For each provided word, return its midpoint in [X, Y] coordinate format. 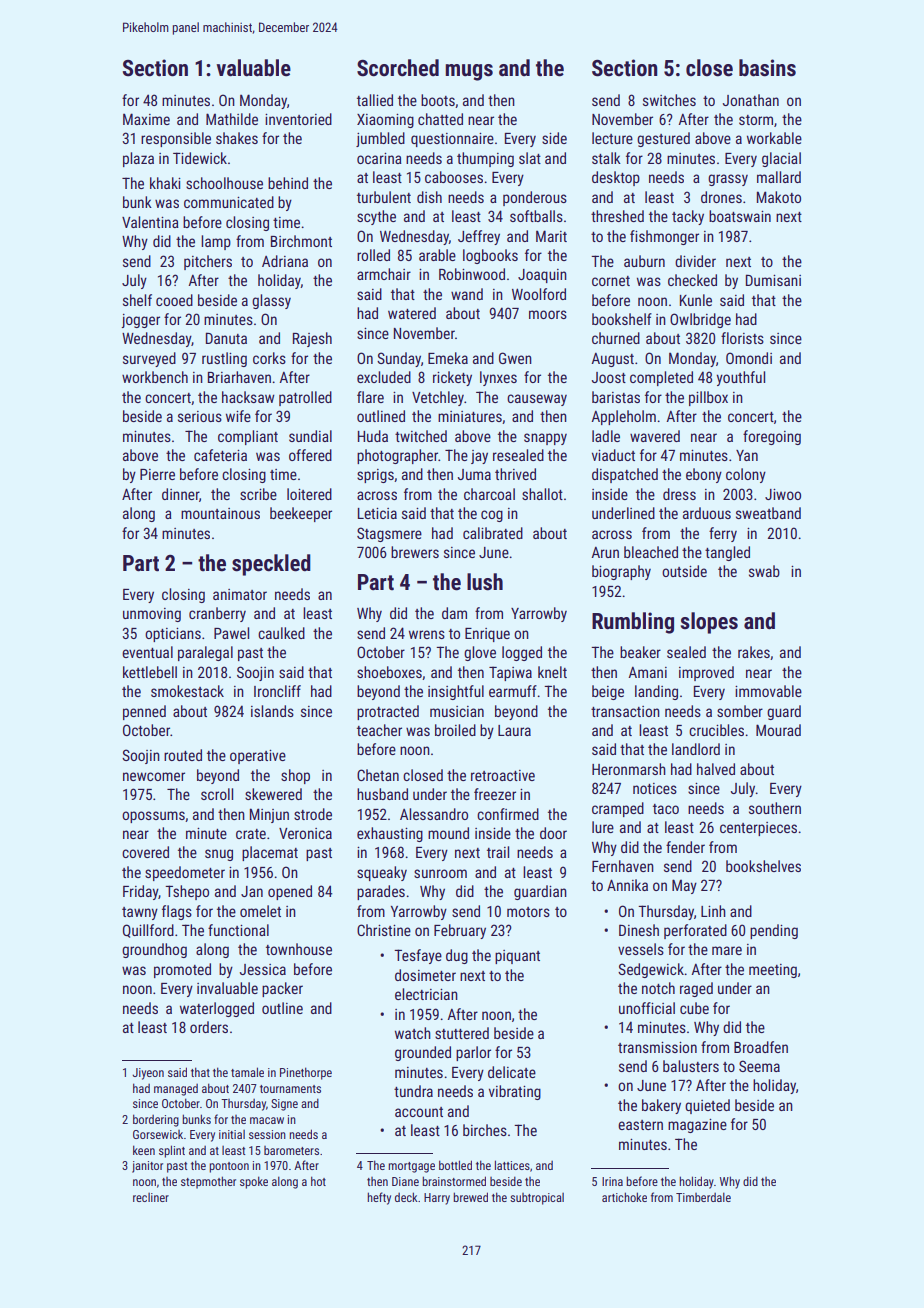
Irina [612, 1181]
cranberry [217, 614]
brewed [470, 1197]
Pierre [157, 474]
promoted [182, 970]
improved [706, 673]
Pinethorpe [306, 1073]
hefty [379, 1198]
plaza [138, 159]
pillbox [708, 398]
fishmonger [664, 237]
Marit [551, 236]
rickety [452, 378]
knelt [552, 672]
